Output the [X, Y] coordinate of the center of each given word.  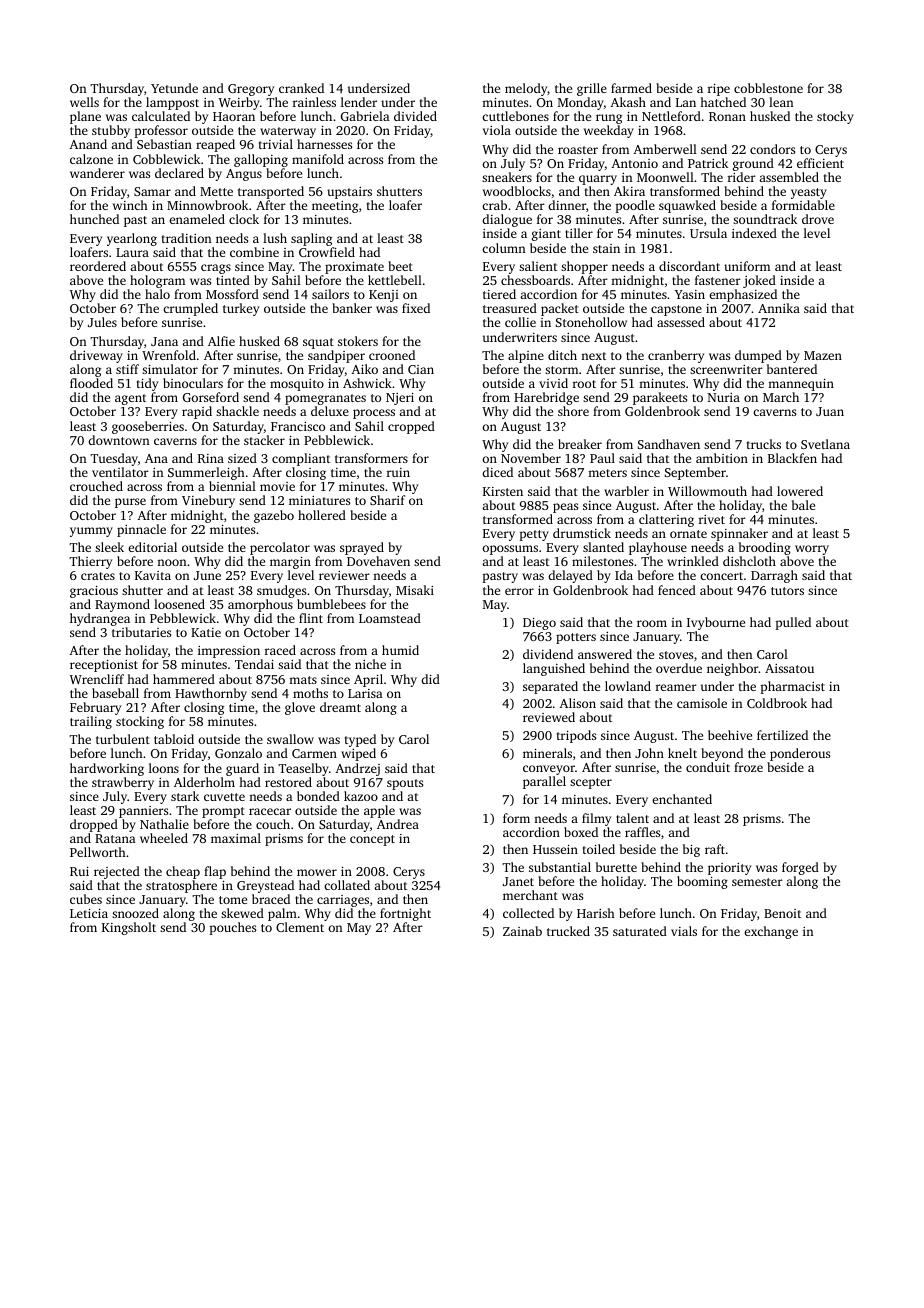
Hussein [555, 849]
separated [550, 687]
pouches [232, 928]
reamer [676, 687]
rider [742, 177]
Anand [88, 144]
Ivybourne [716, 623]
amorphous [260, 605]
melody [526, 89]
